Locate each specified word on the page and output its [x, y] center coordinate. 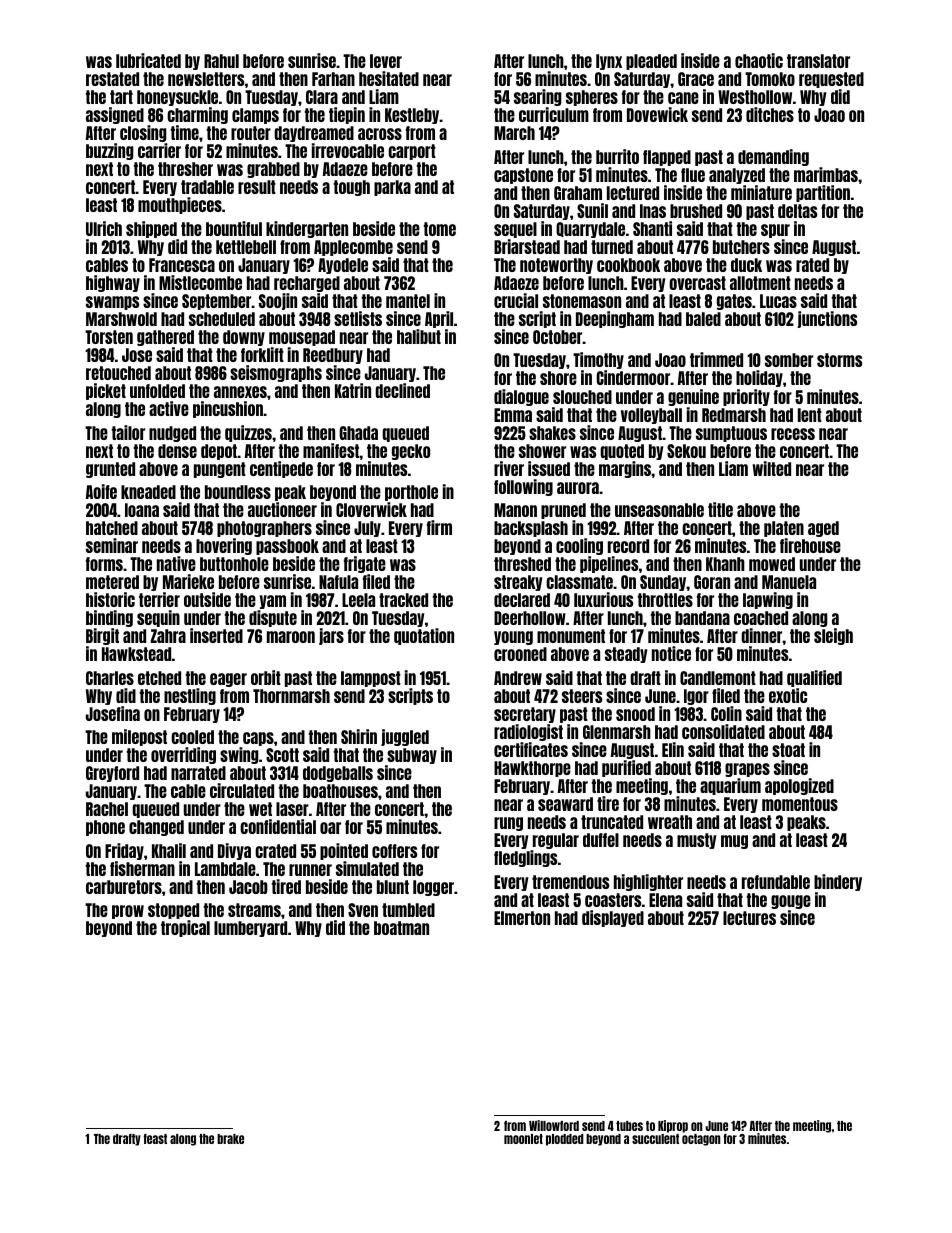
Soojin [278, 301]
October [558, 337]
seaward [565, 804]
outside [207, 599]
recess [793, 434]
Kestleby [412, 116]
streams [254, 910]
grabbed [273, 170]
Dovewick [657, 114]
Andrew [518, 678]
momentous [800, 804]
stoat [788, 750]
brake [230, 1139]
